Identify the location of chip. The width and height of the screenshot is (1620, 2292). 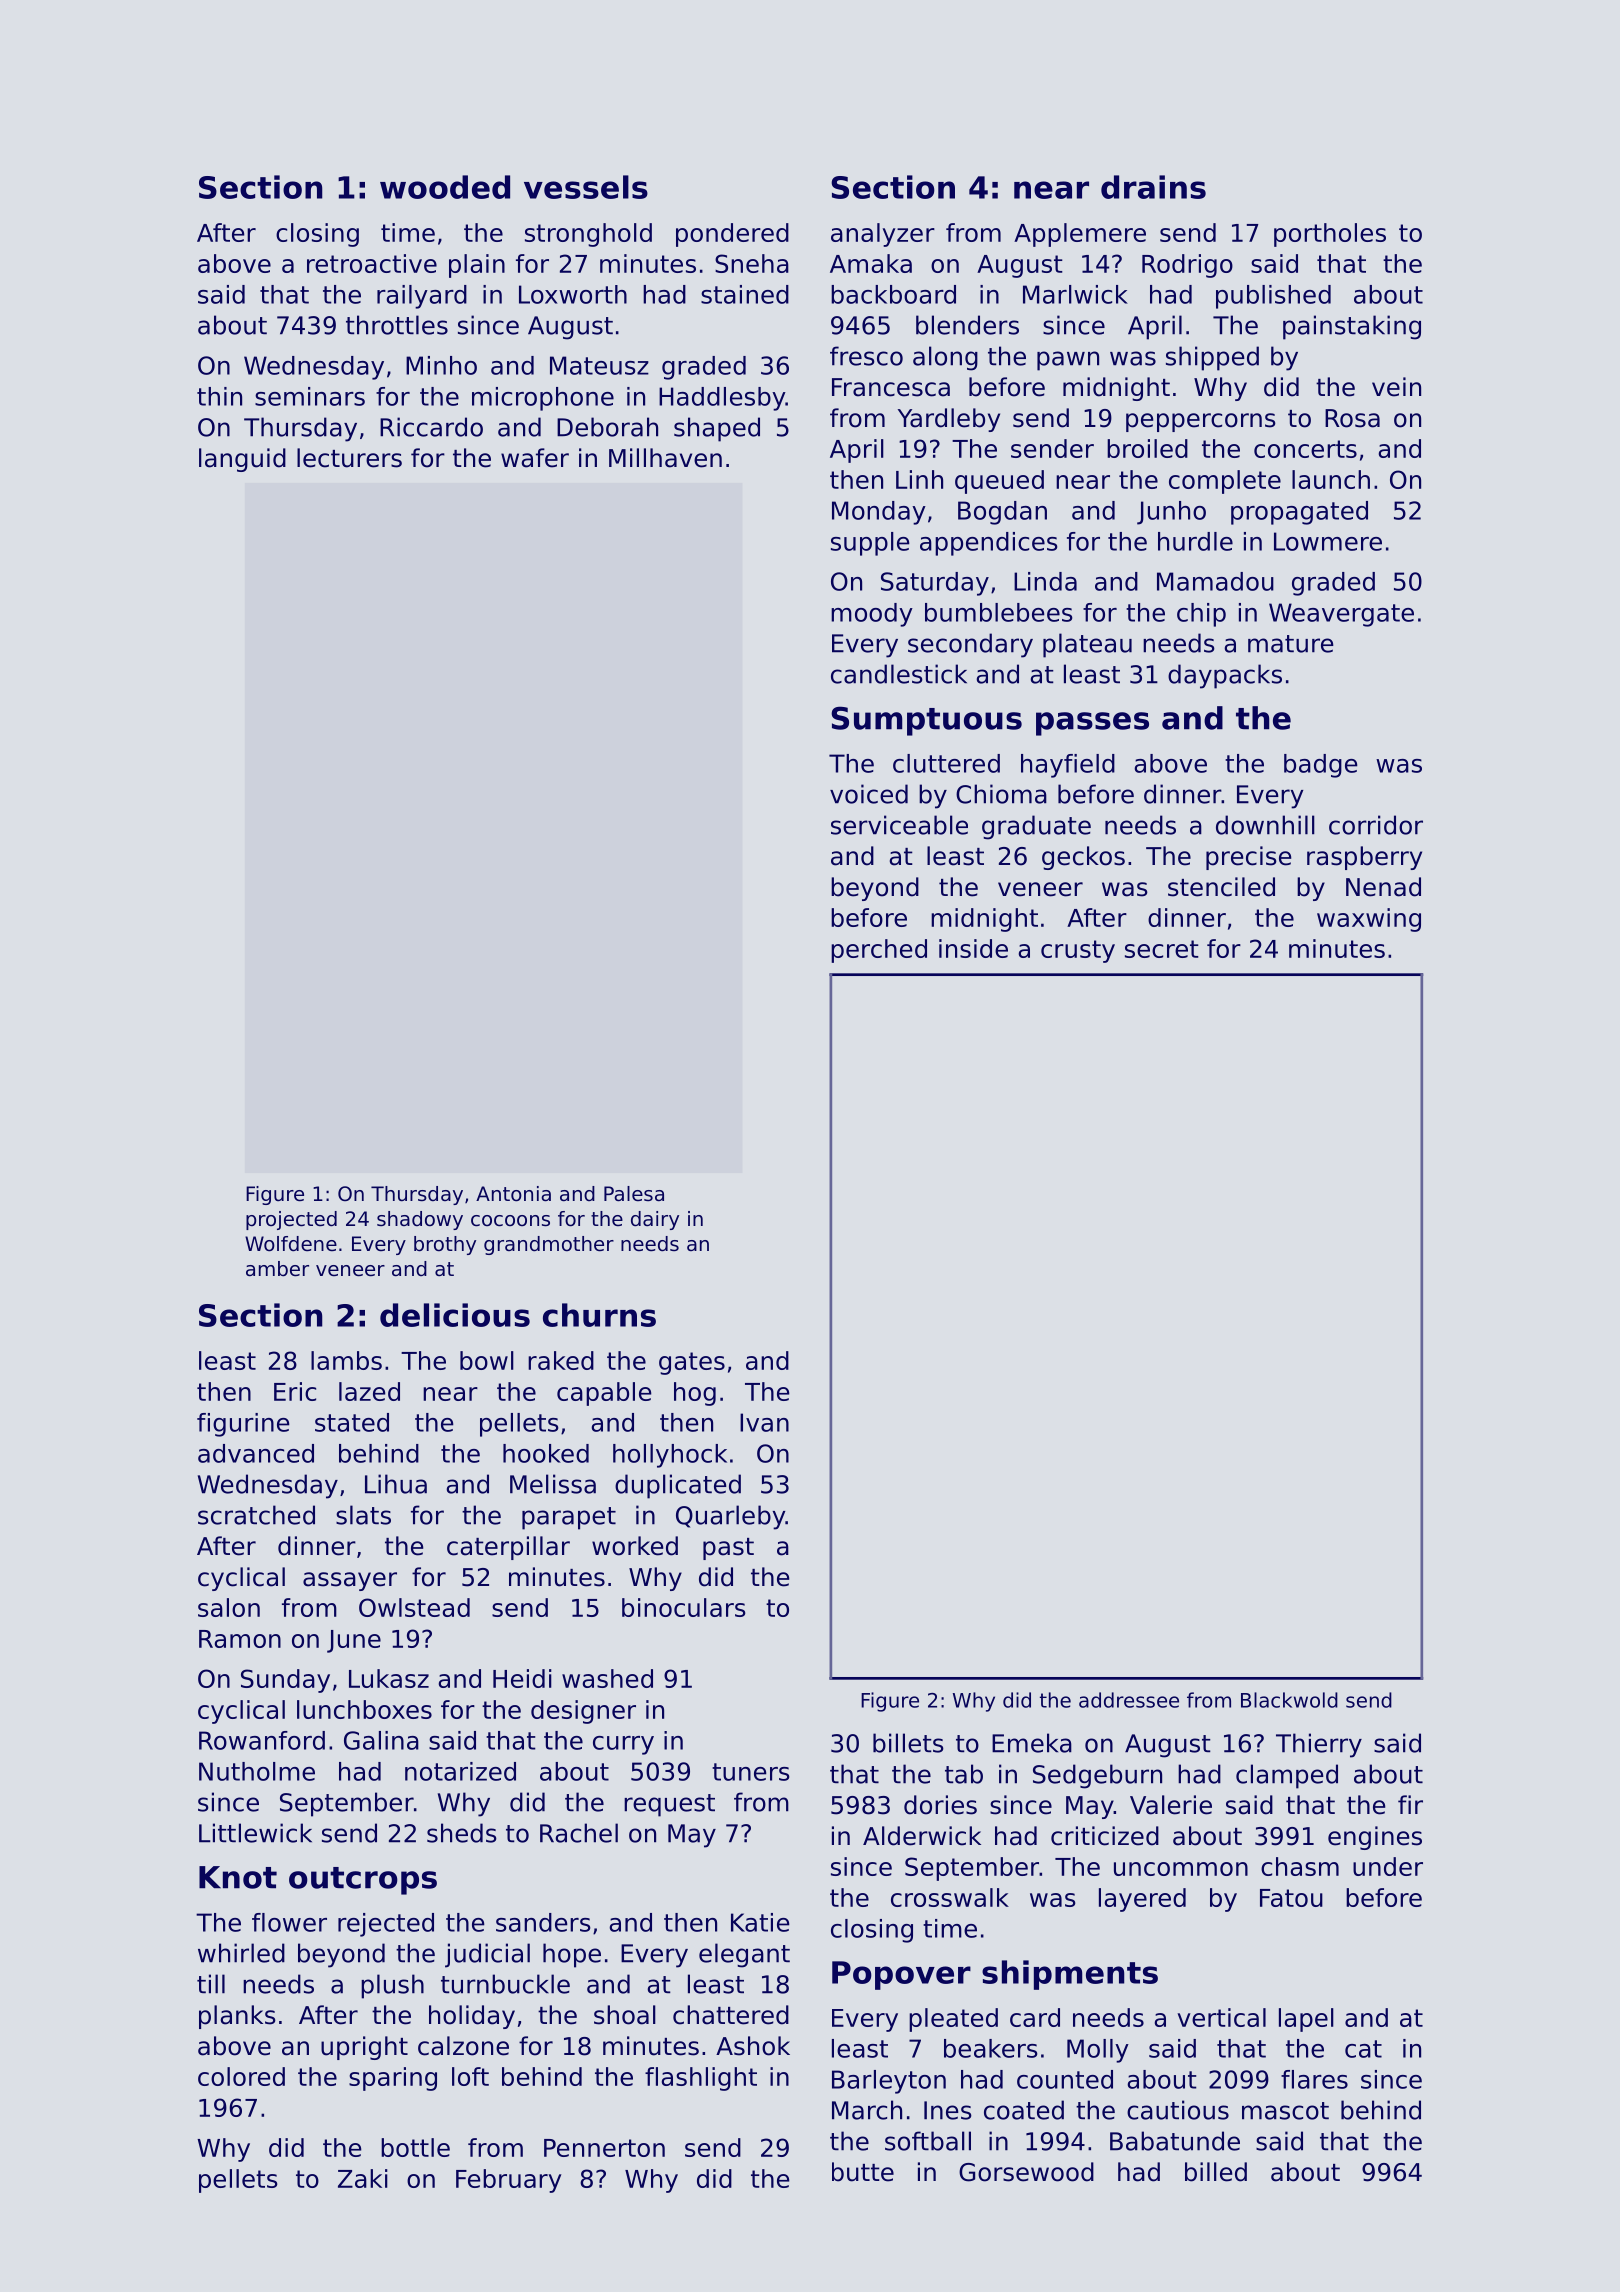
(1201, 615).
